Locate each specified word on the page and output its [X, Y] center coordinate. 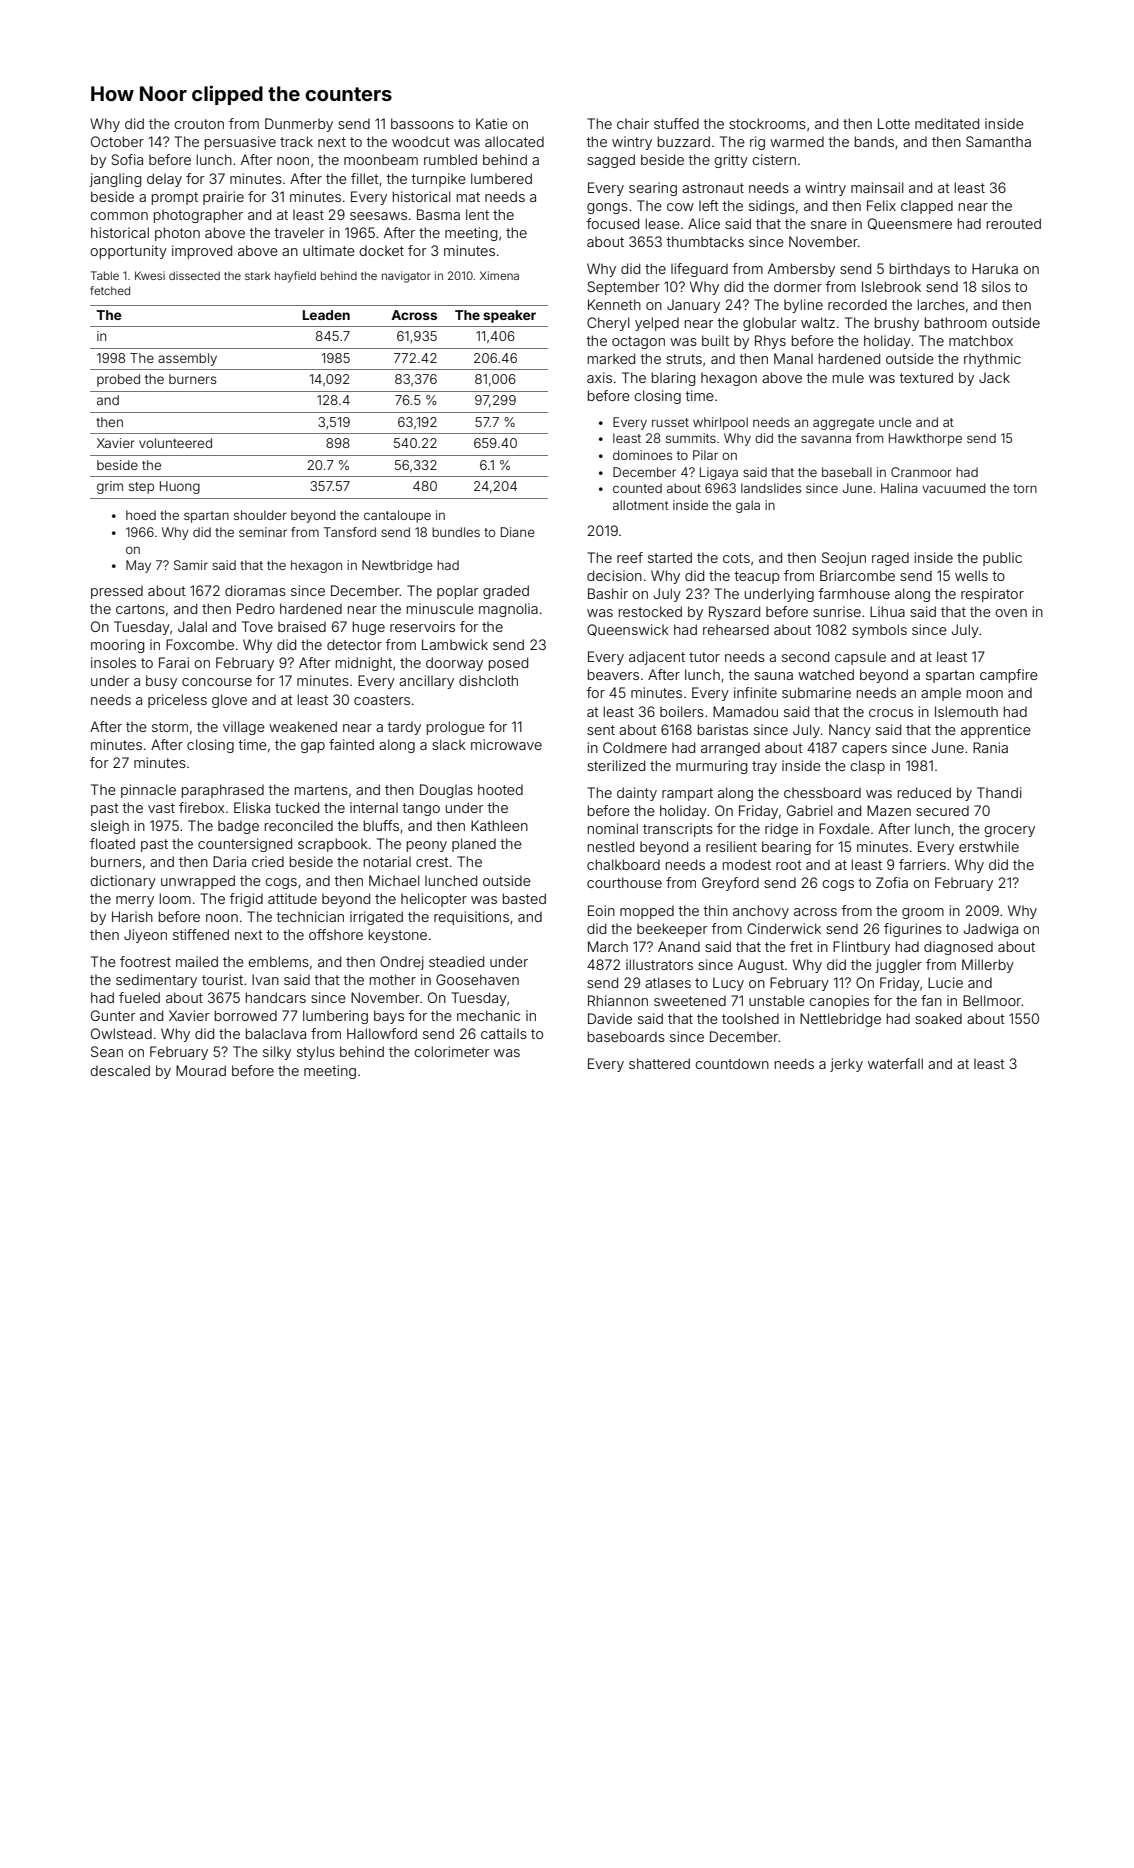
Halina [899, 488]
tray [764, 767]
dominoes [642, 455]
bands [874, 141]
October [117, 141]
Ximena [499, 275]
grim [110, 487]
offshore [336, 934]
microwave [506, 744]
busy [161, 682]
